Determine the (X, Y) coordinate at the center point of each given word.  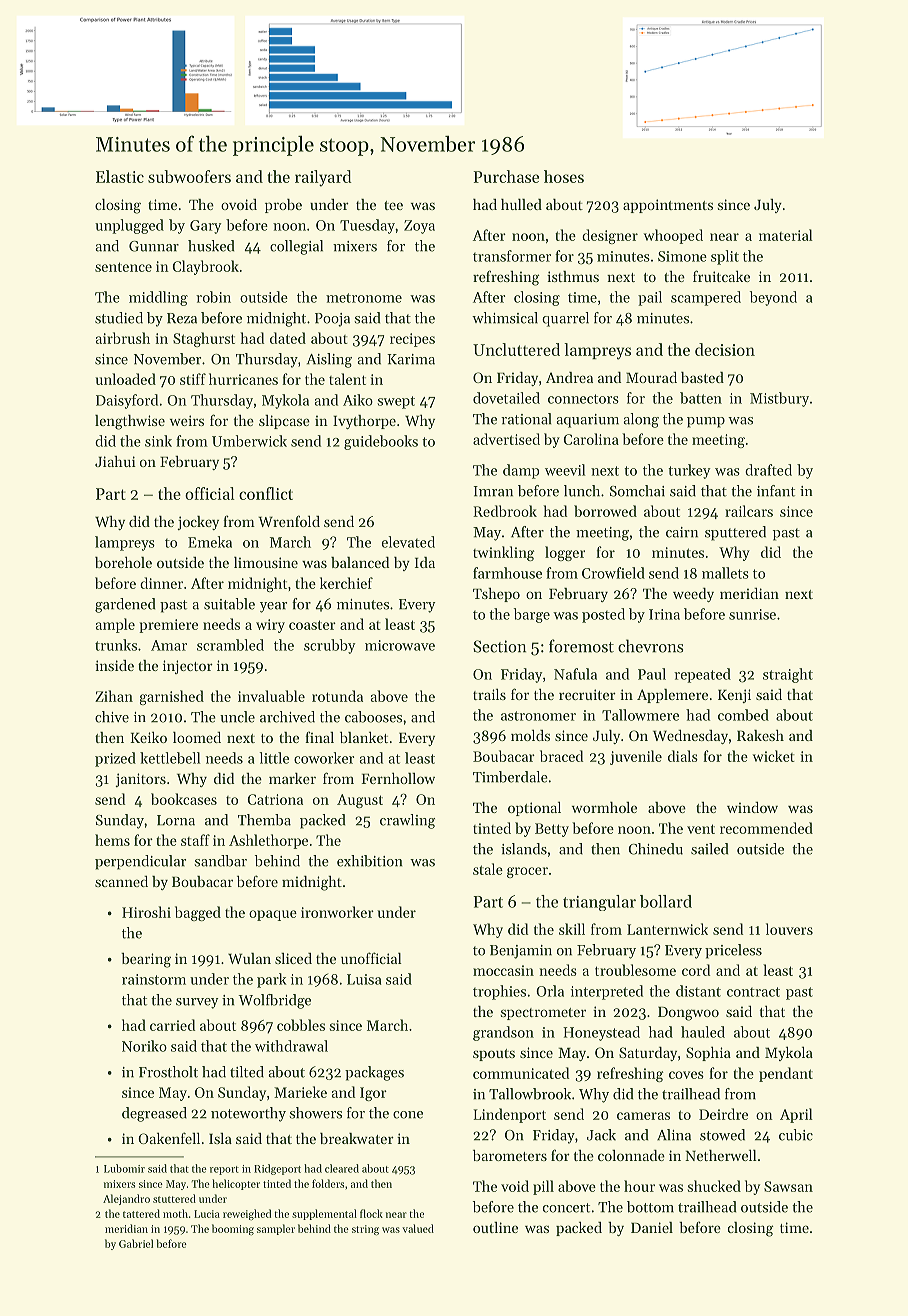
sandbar (221, 861)
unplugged (129, 226)
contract (753, 992)
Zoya (419, 227)
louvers (789, 929)
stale (488, 869)
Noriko (144, 1046)
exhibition (370, 861)
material (786, 235)
